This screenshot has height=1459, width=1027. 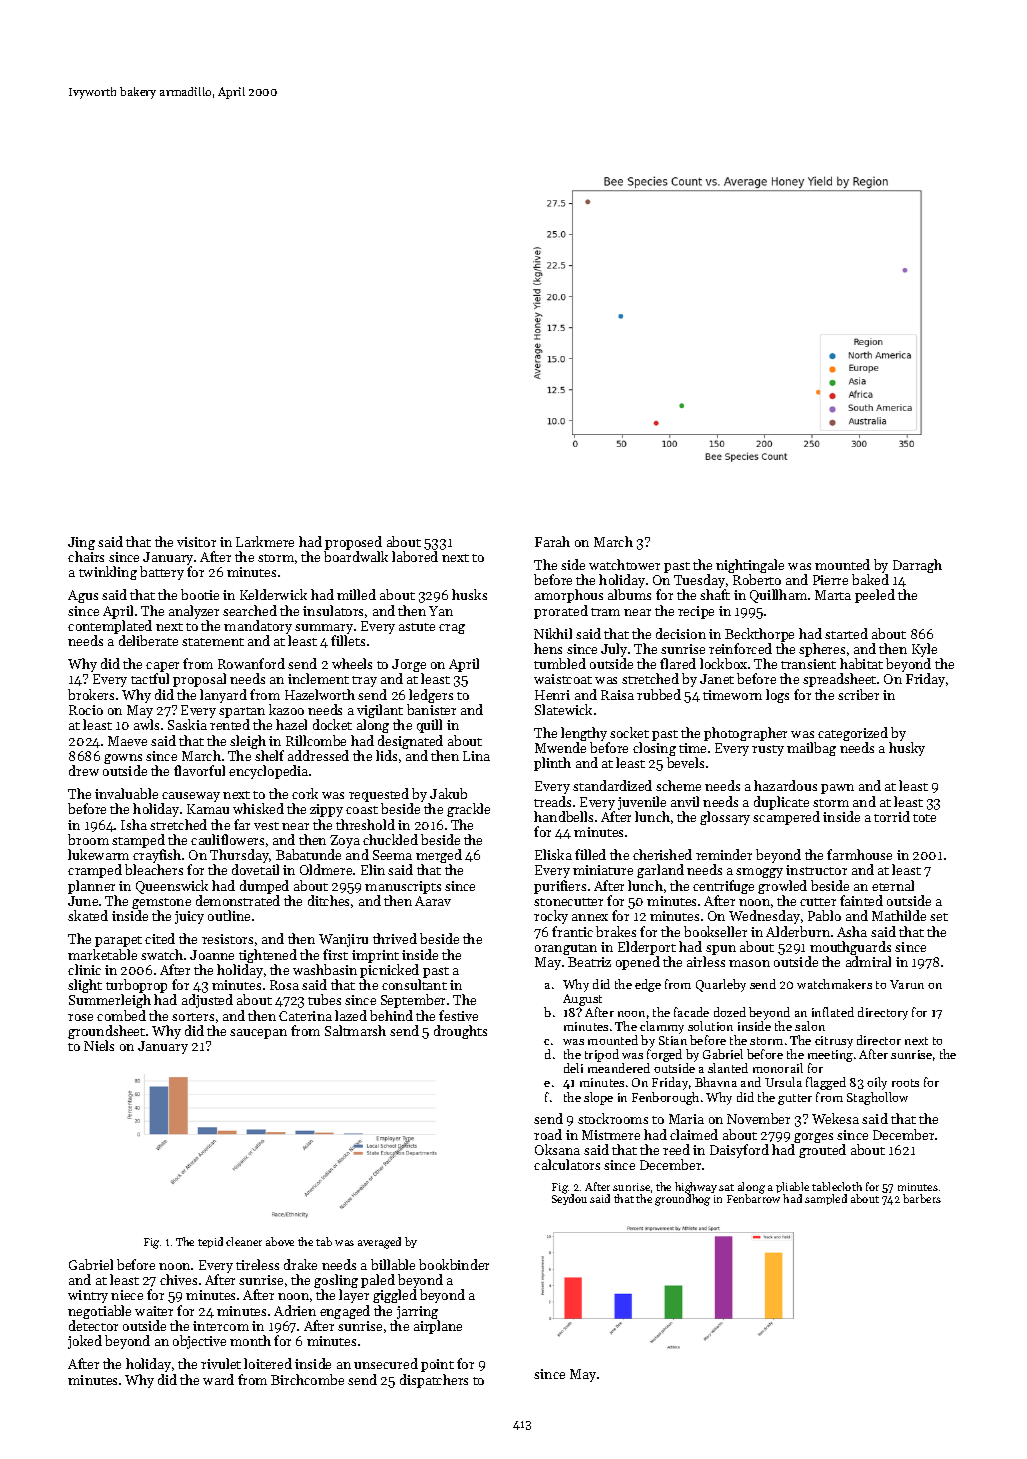 I want to click on Raisa, so click(x=617, y=695).
